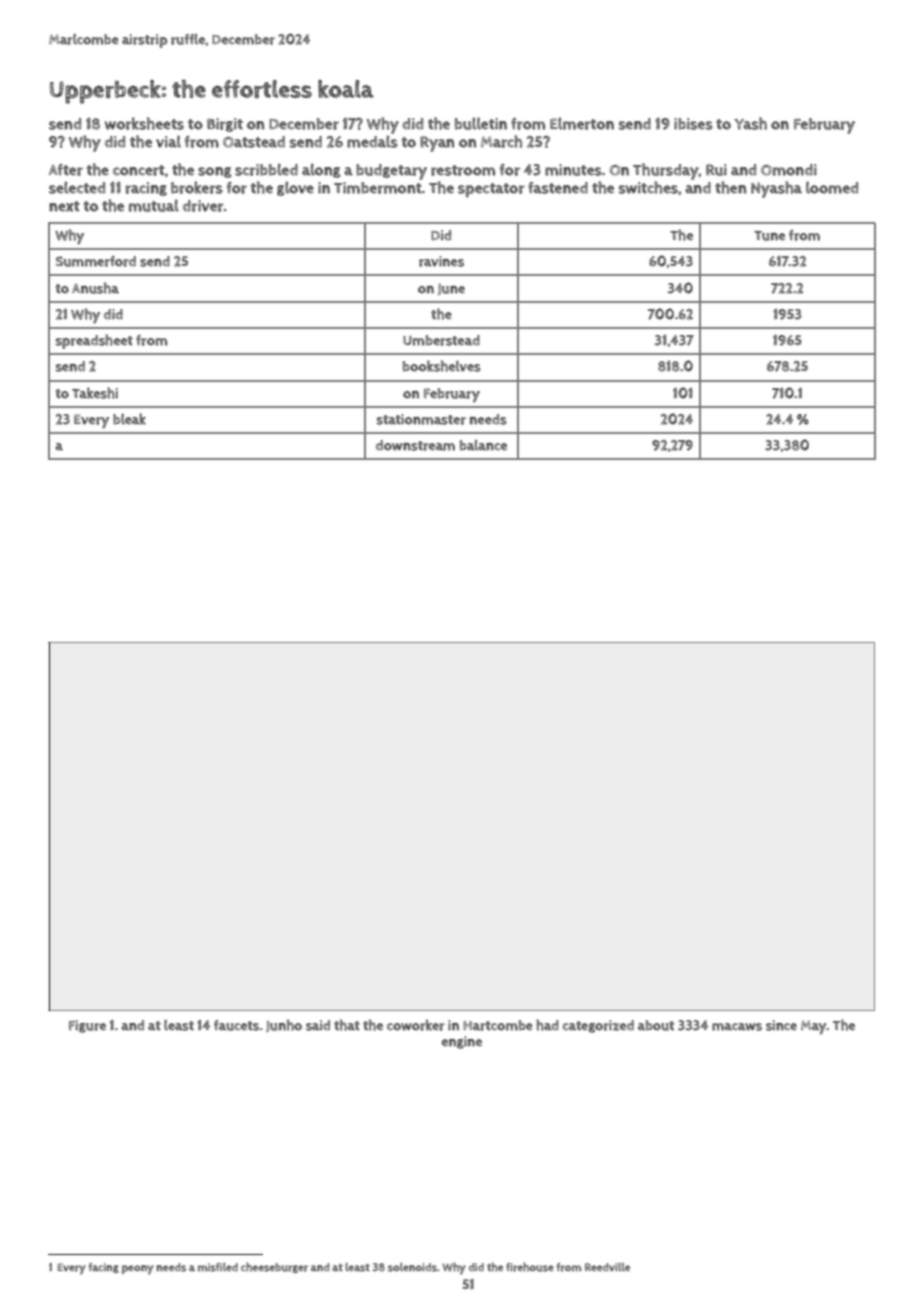  I want to click on Tune, so click(769, 236).
